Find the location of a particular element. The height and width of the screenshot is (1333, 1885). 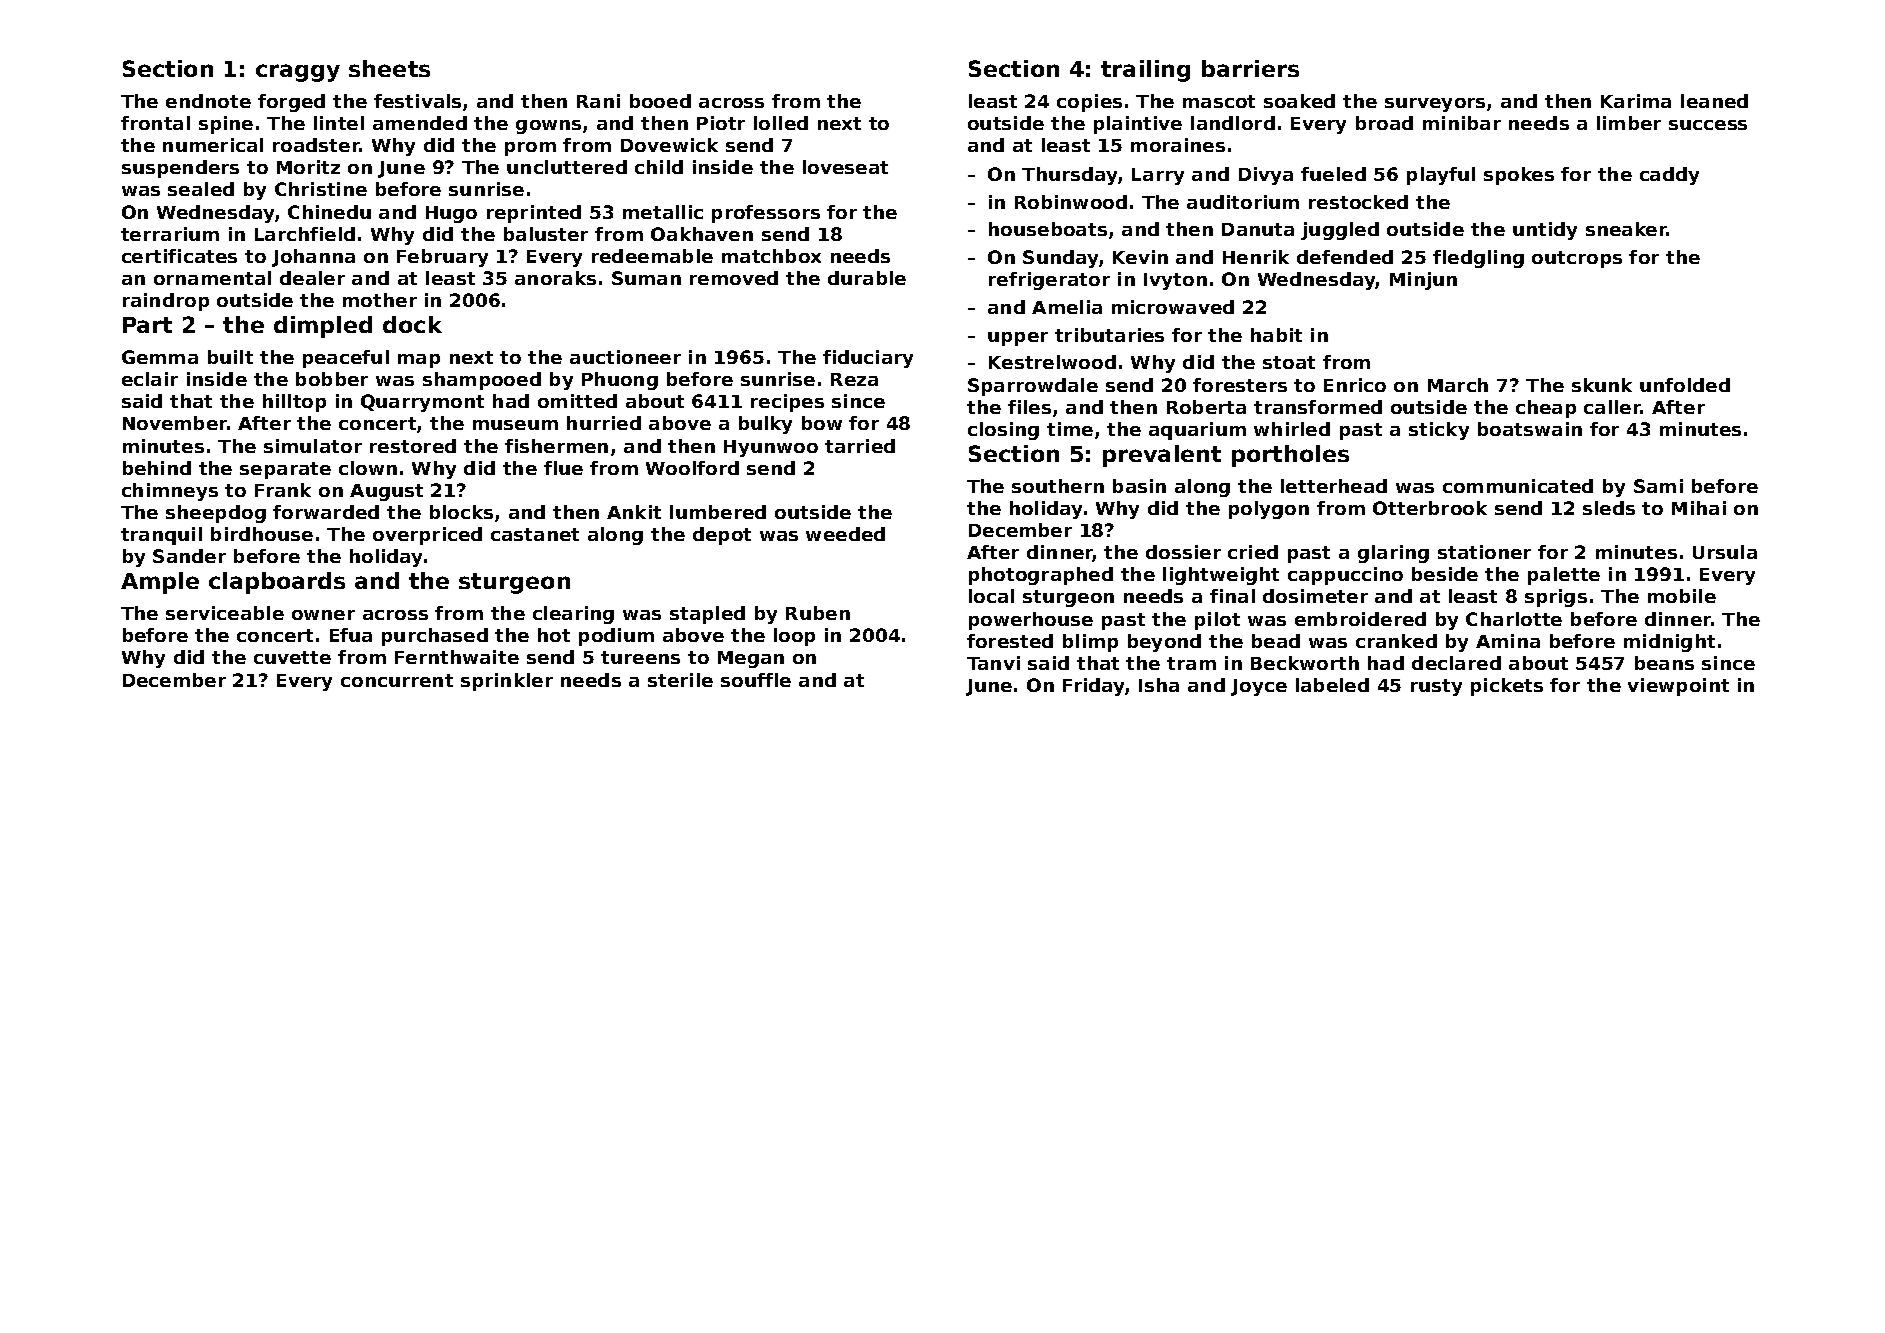

Charlotte is located at coordinates (1514, 619).
